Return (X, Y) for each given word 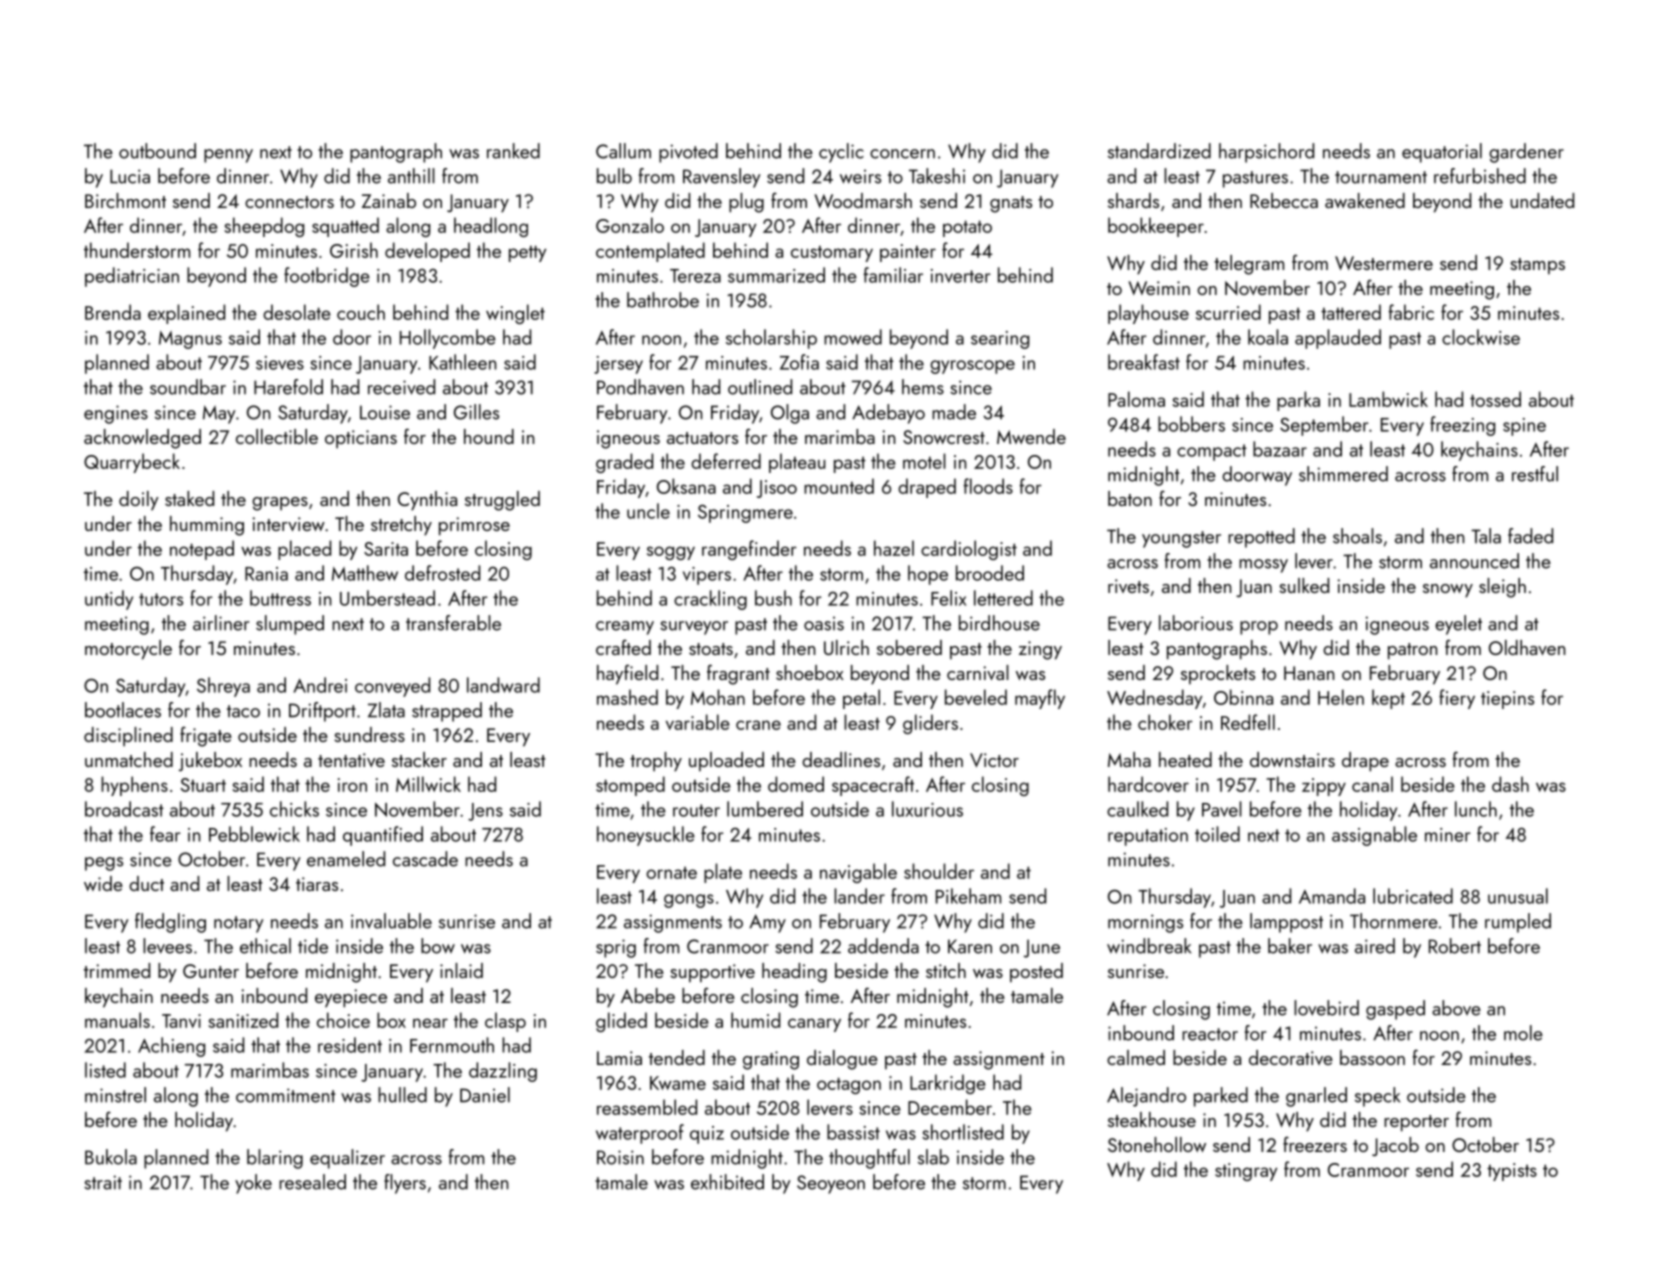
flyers (405, 1184)
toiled (1217, 834)
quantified (383, 836)
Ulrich (846, 647)
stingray (1246, 1172)
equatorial (1442, 153)
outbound (157, 151)
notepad (202, 550)
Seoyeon (831, 1184)
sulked (1304, 585)
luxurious (927, 809)
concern (902, 154)
